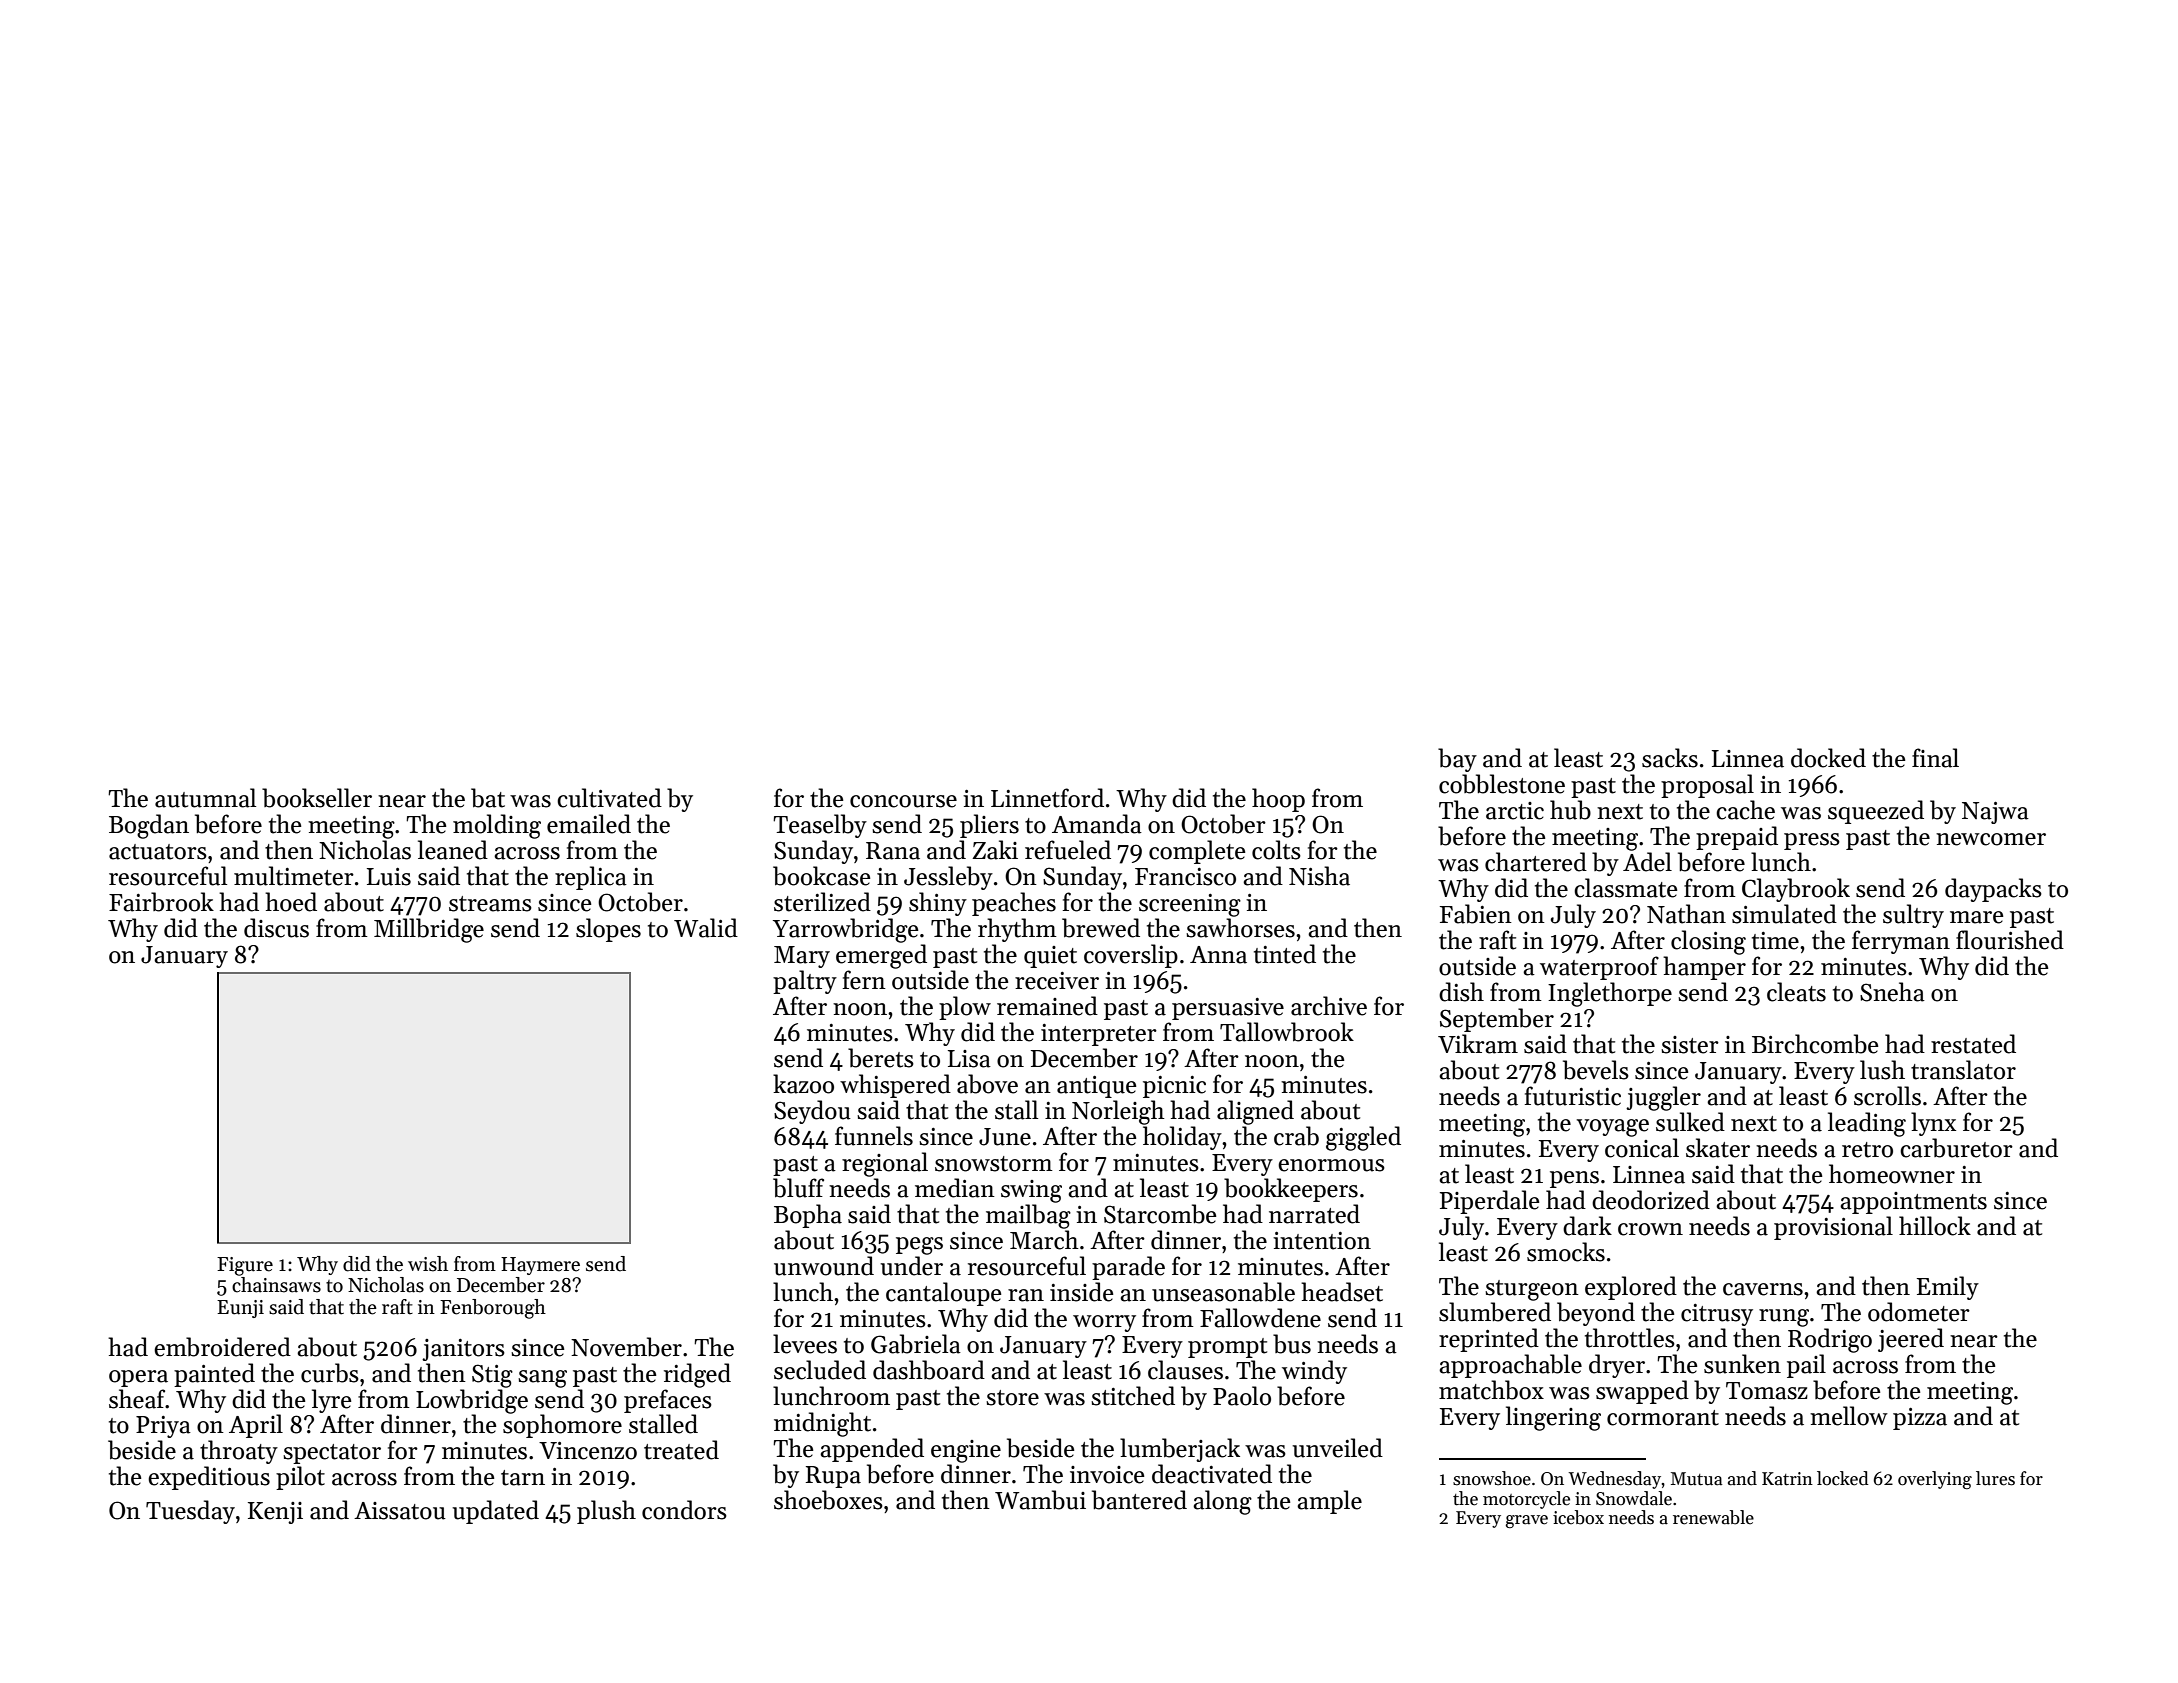 This page has height=1683, width=2178. What do you see at coordinates (1935, 758) in the page?
I see `final` at bounding box center [1935, 758].
